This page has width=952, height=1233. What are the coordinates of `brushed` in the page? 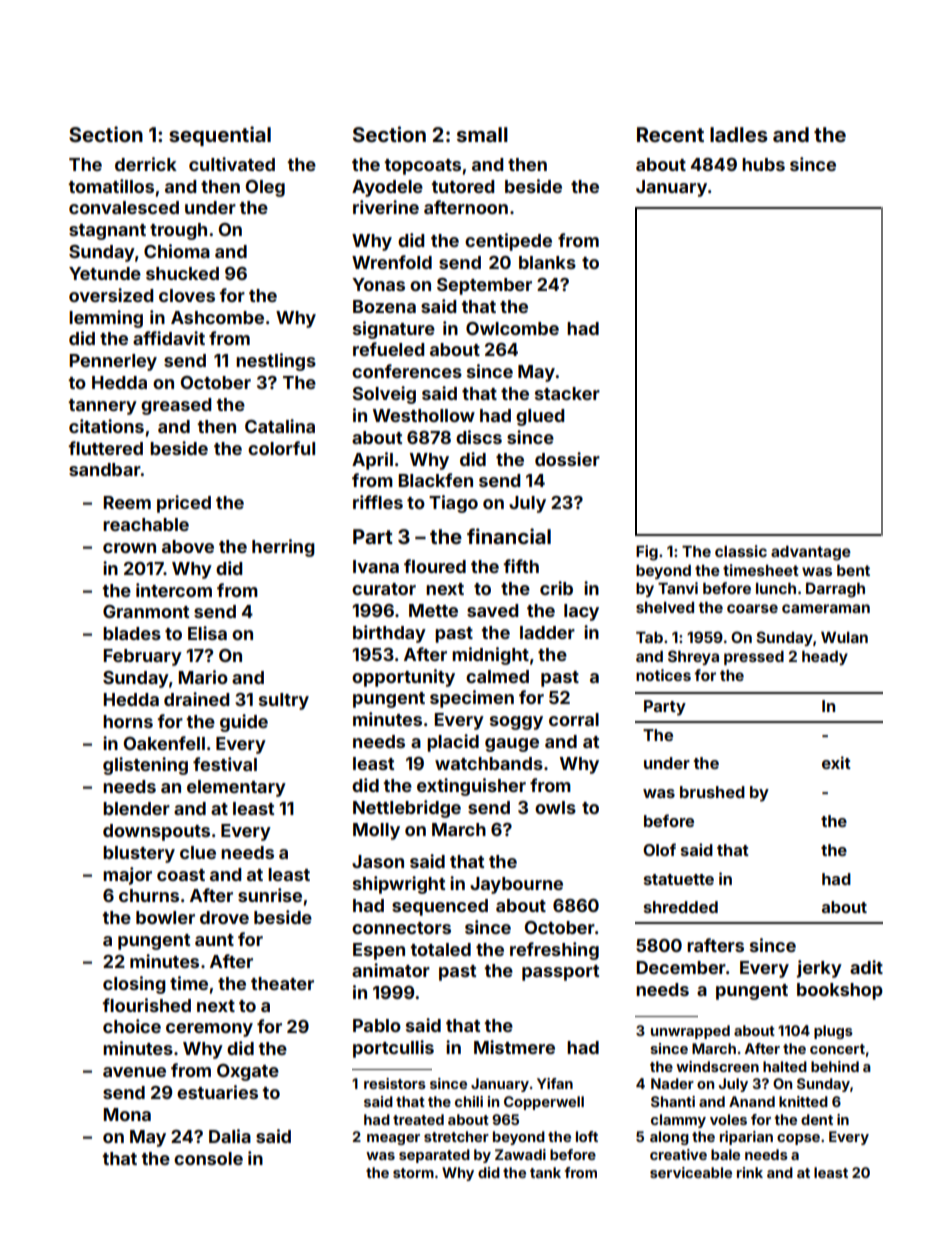 It's located at (712, 792).
